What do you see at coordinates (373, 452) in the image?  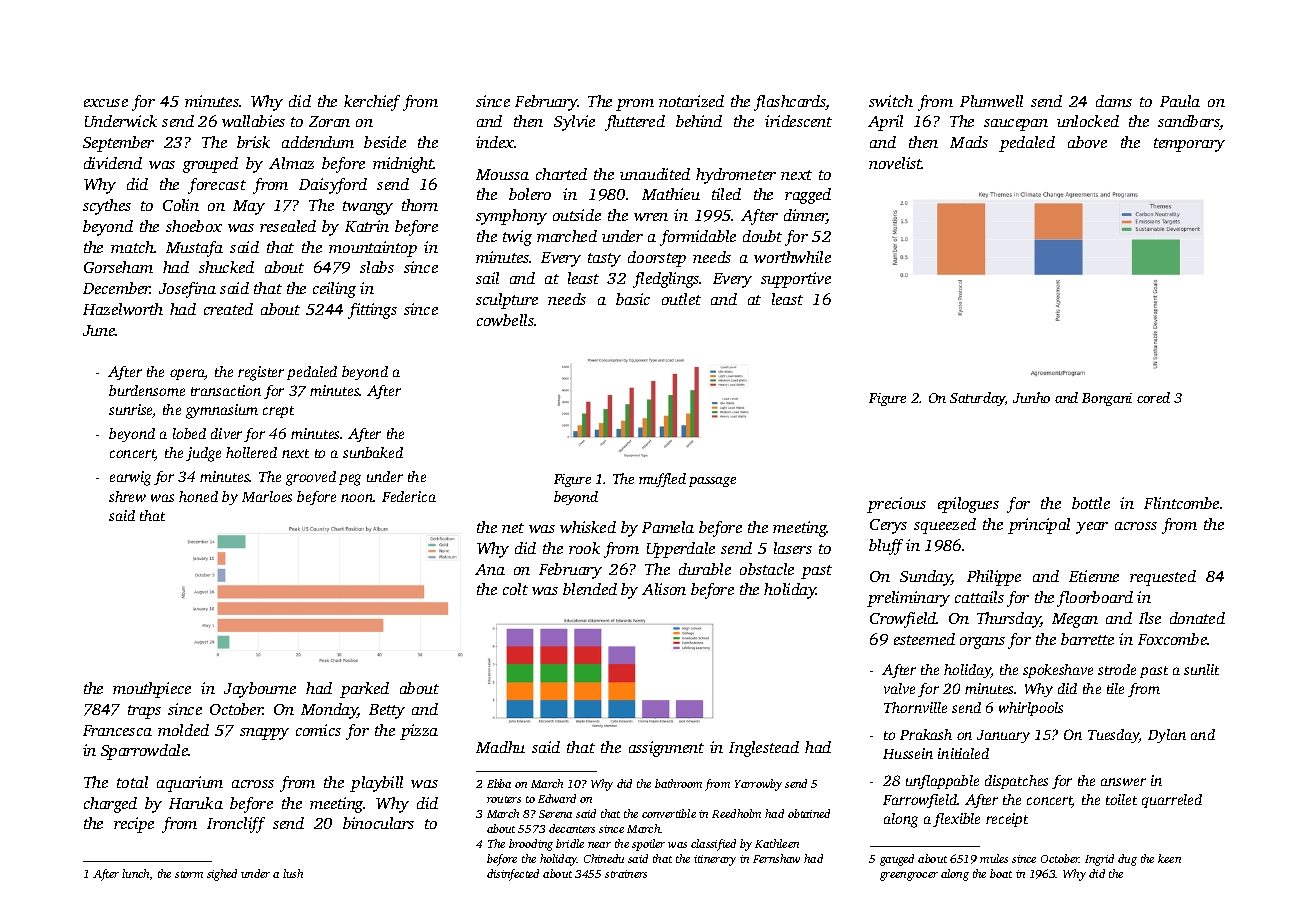 I see `sunbaked` at bounding box center [373, 452].
